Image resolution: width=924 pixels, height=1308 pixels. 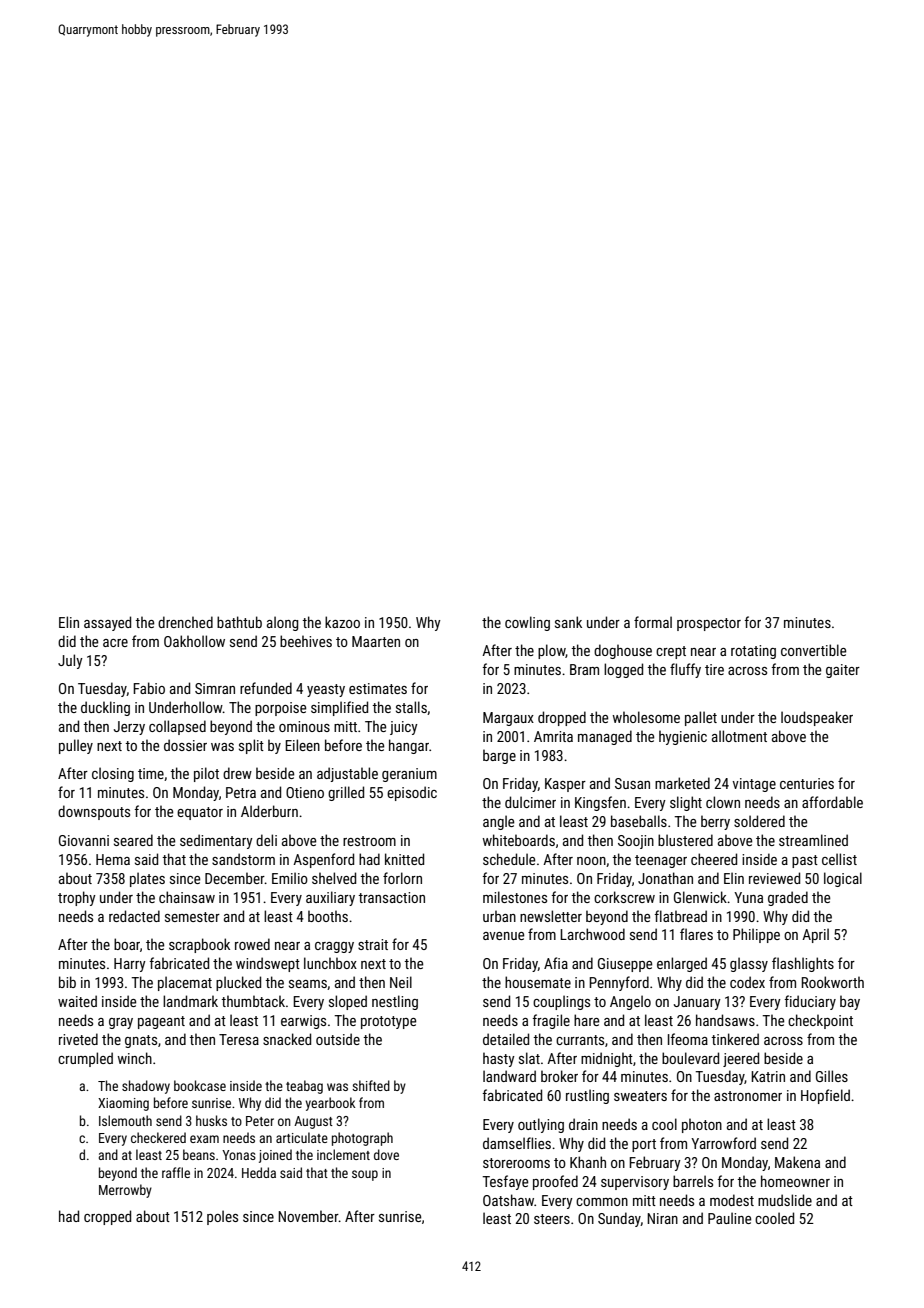 I want to click on Hopfield, so click(x=825, y=1096).
